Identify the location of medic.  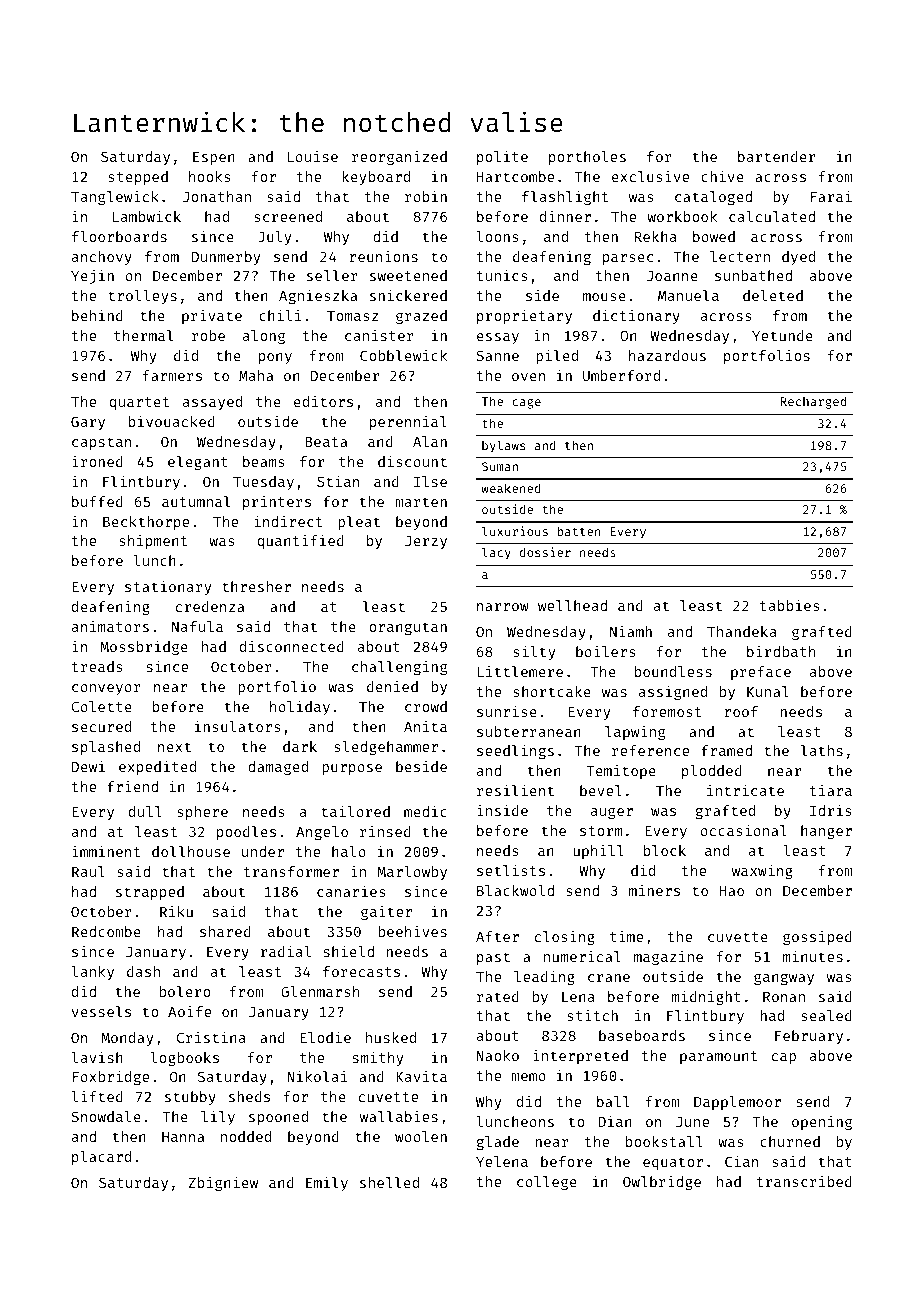
(425, 811).
